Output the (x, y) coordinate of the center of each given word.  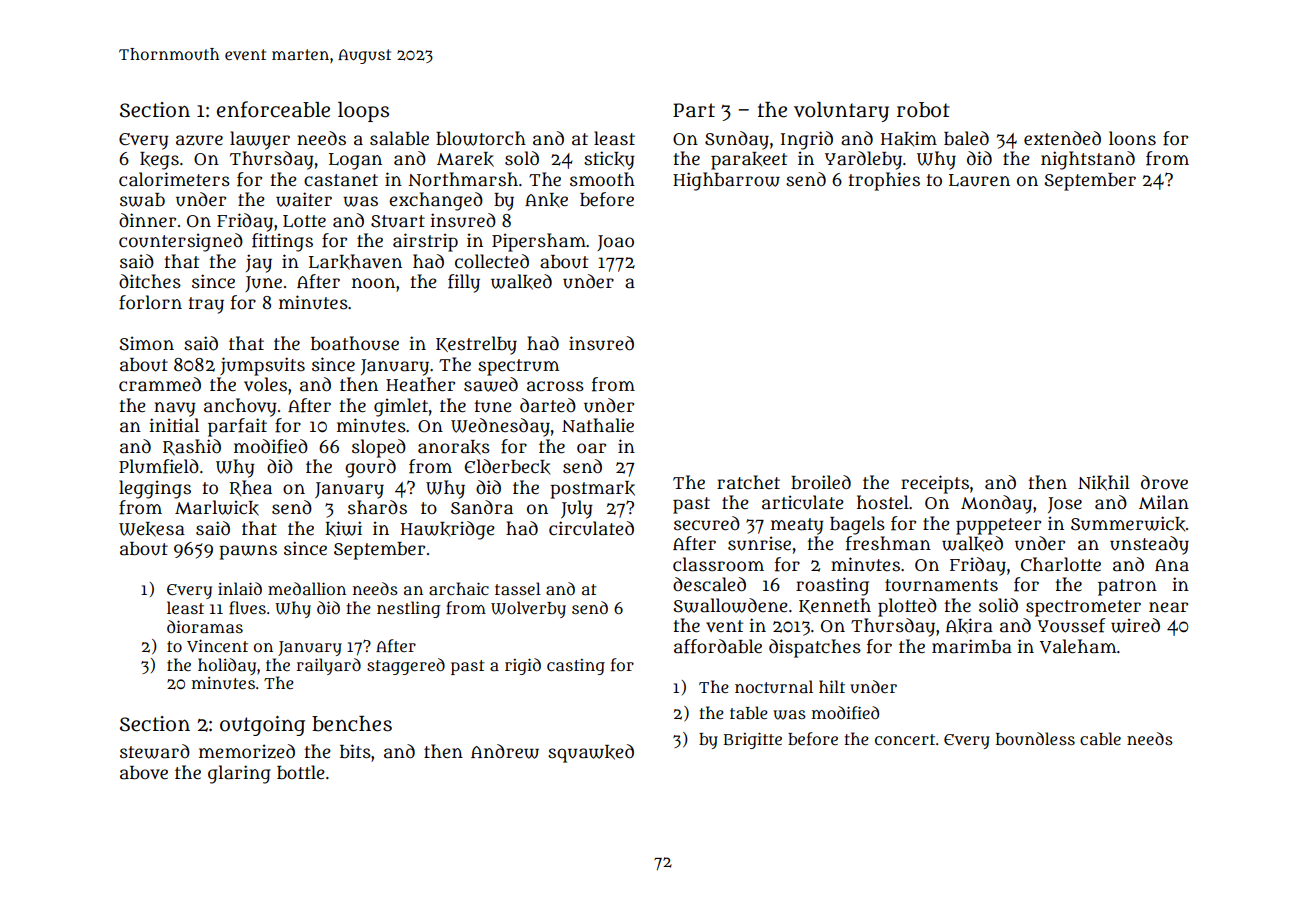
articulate (803, 502)
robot (923, 110)
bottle (301, 772)
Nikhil (1104, 483)
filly (464, 283)
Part (694, 110)
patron (1127, 587)
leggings (155, 489)
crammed (160, 384)
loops (363, 112)
